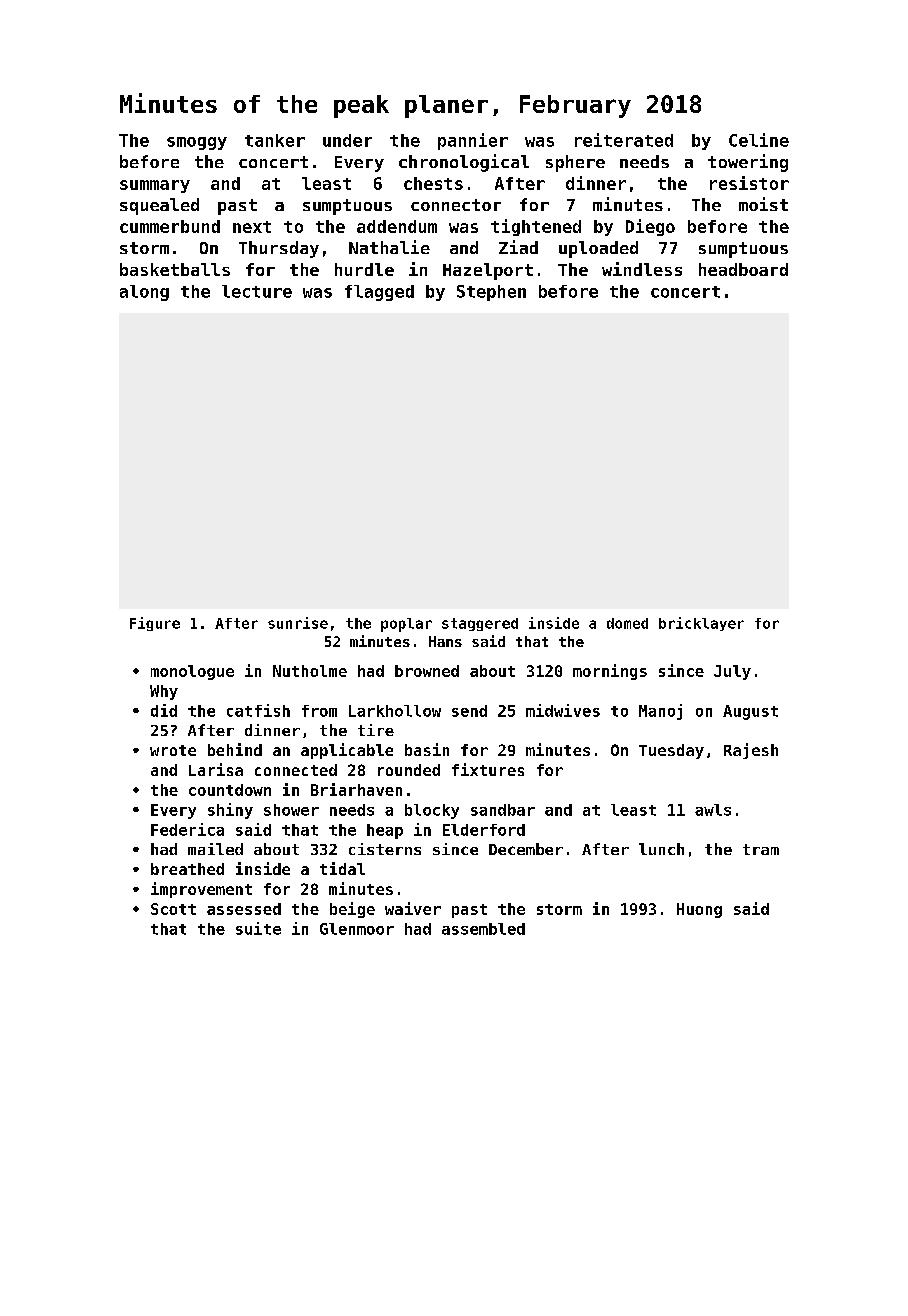 The image size is (908, 1316). I want to click on Ziad, so click(518, 247).
